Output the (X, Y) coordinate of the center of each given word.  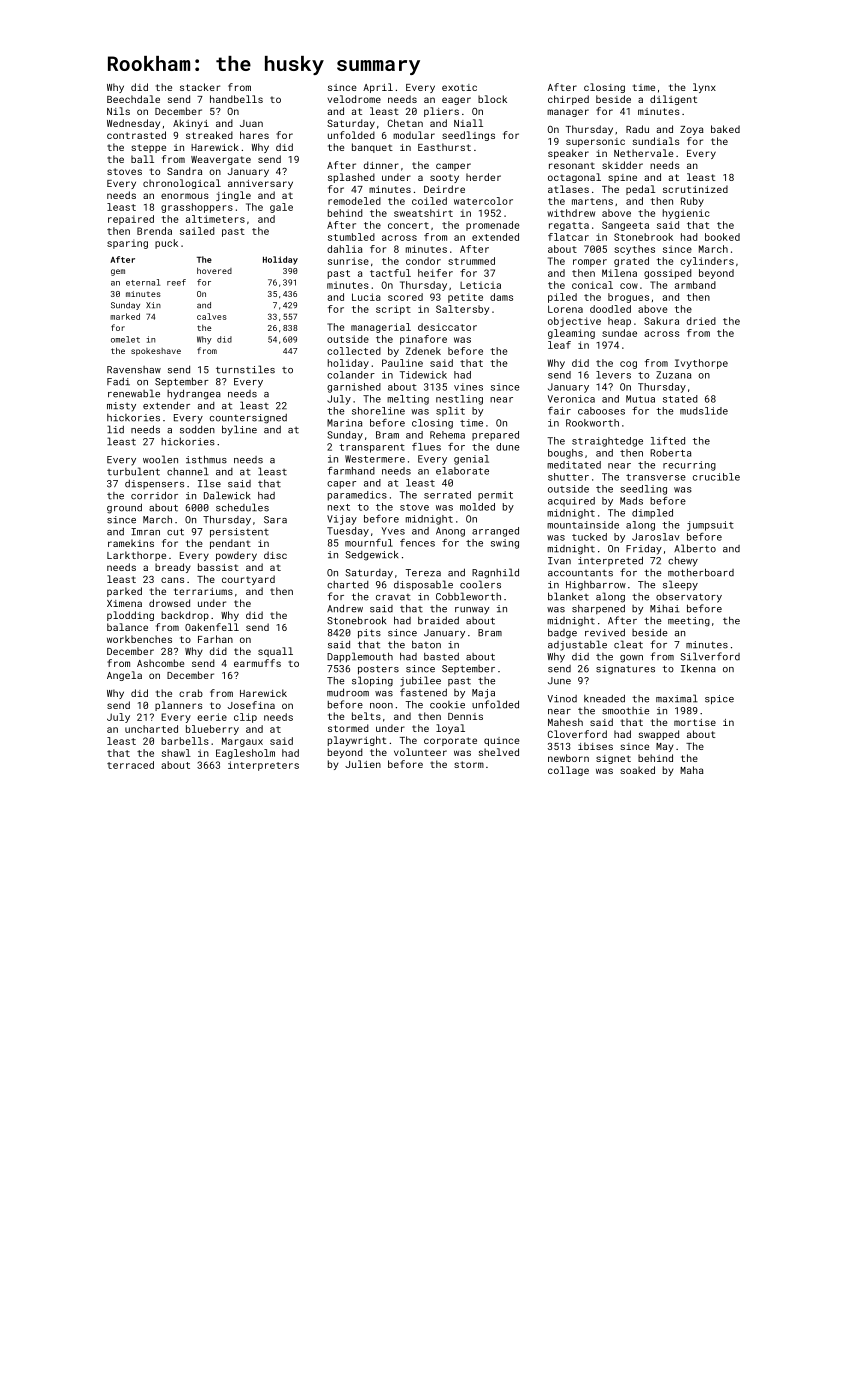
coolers (480, 584)
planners (179, 706)
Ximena (124, 603)
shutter (568, 477)
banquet (372, 148)
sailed (197, 231)
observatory (689, 598)
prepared (495, 436)
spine (622, 178)
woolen (160, 459)
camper (453, 167)
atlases (568, 189)
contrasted (136, 135)
